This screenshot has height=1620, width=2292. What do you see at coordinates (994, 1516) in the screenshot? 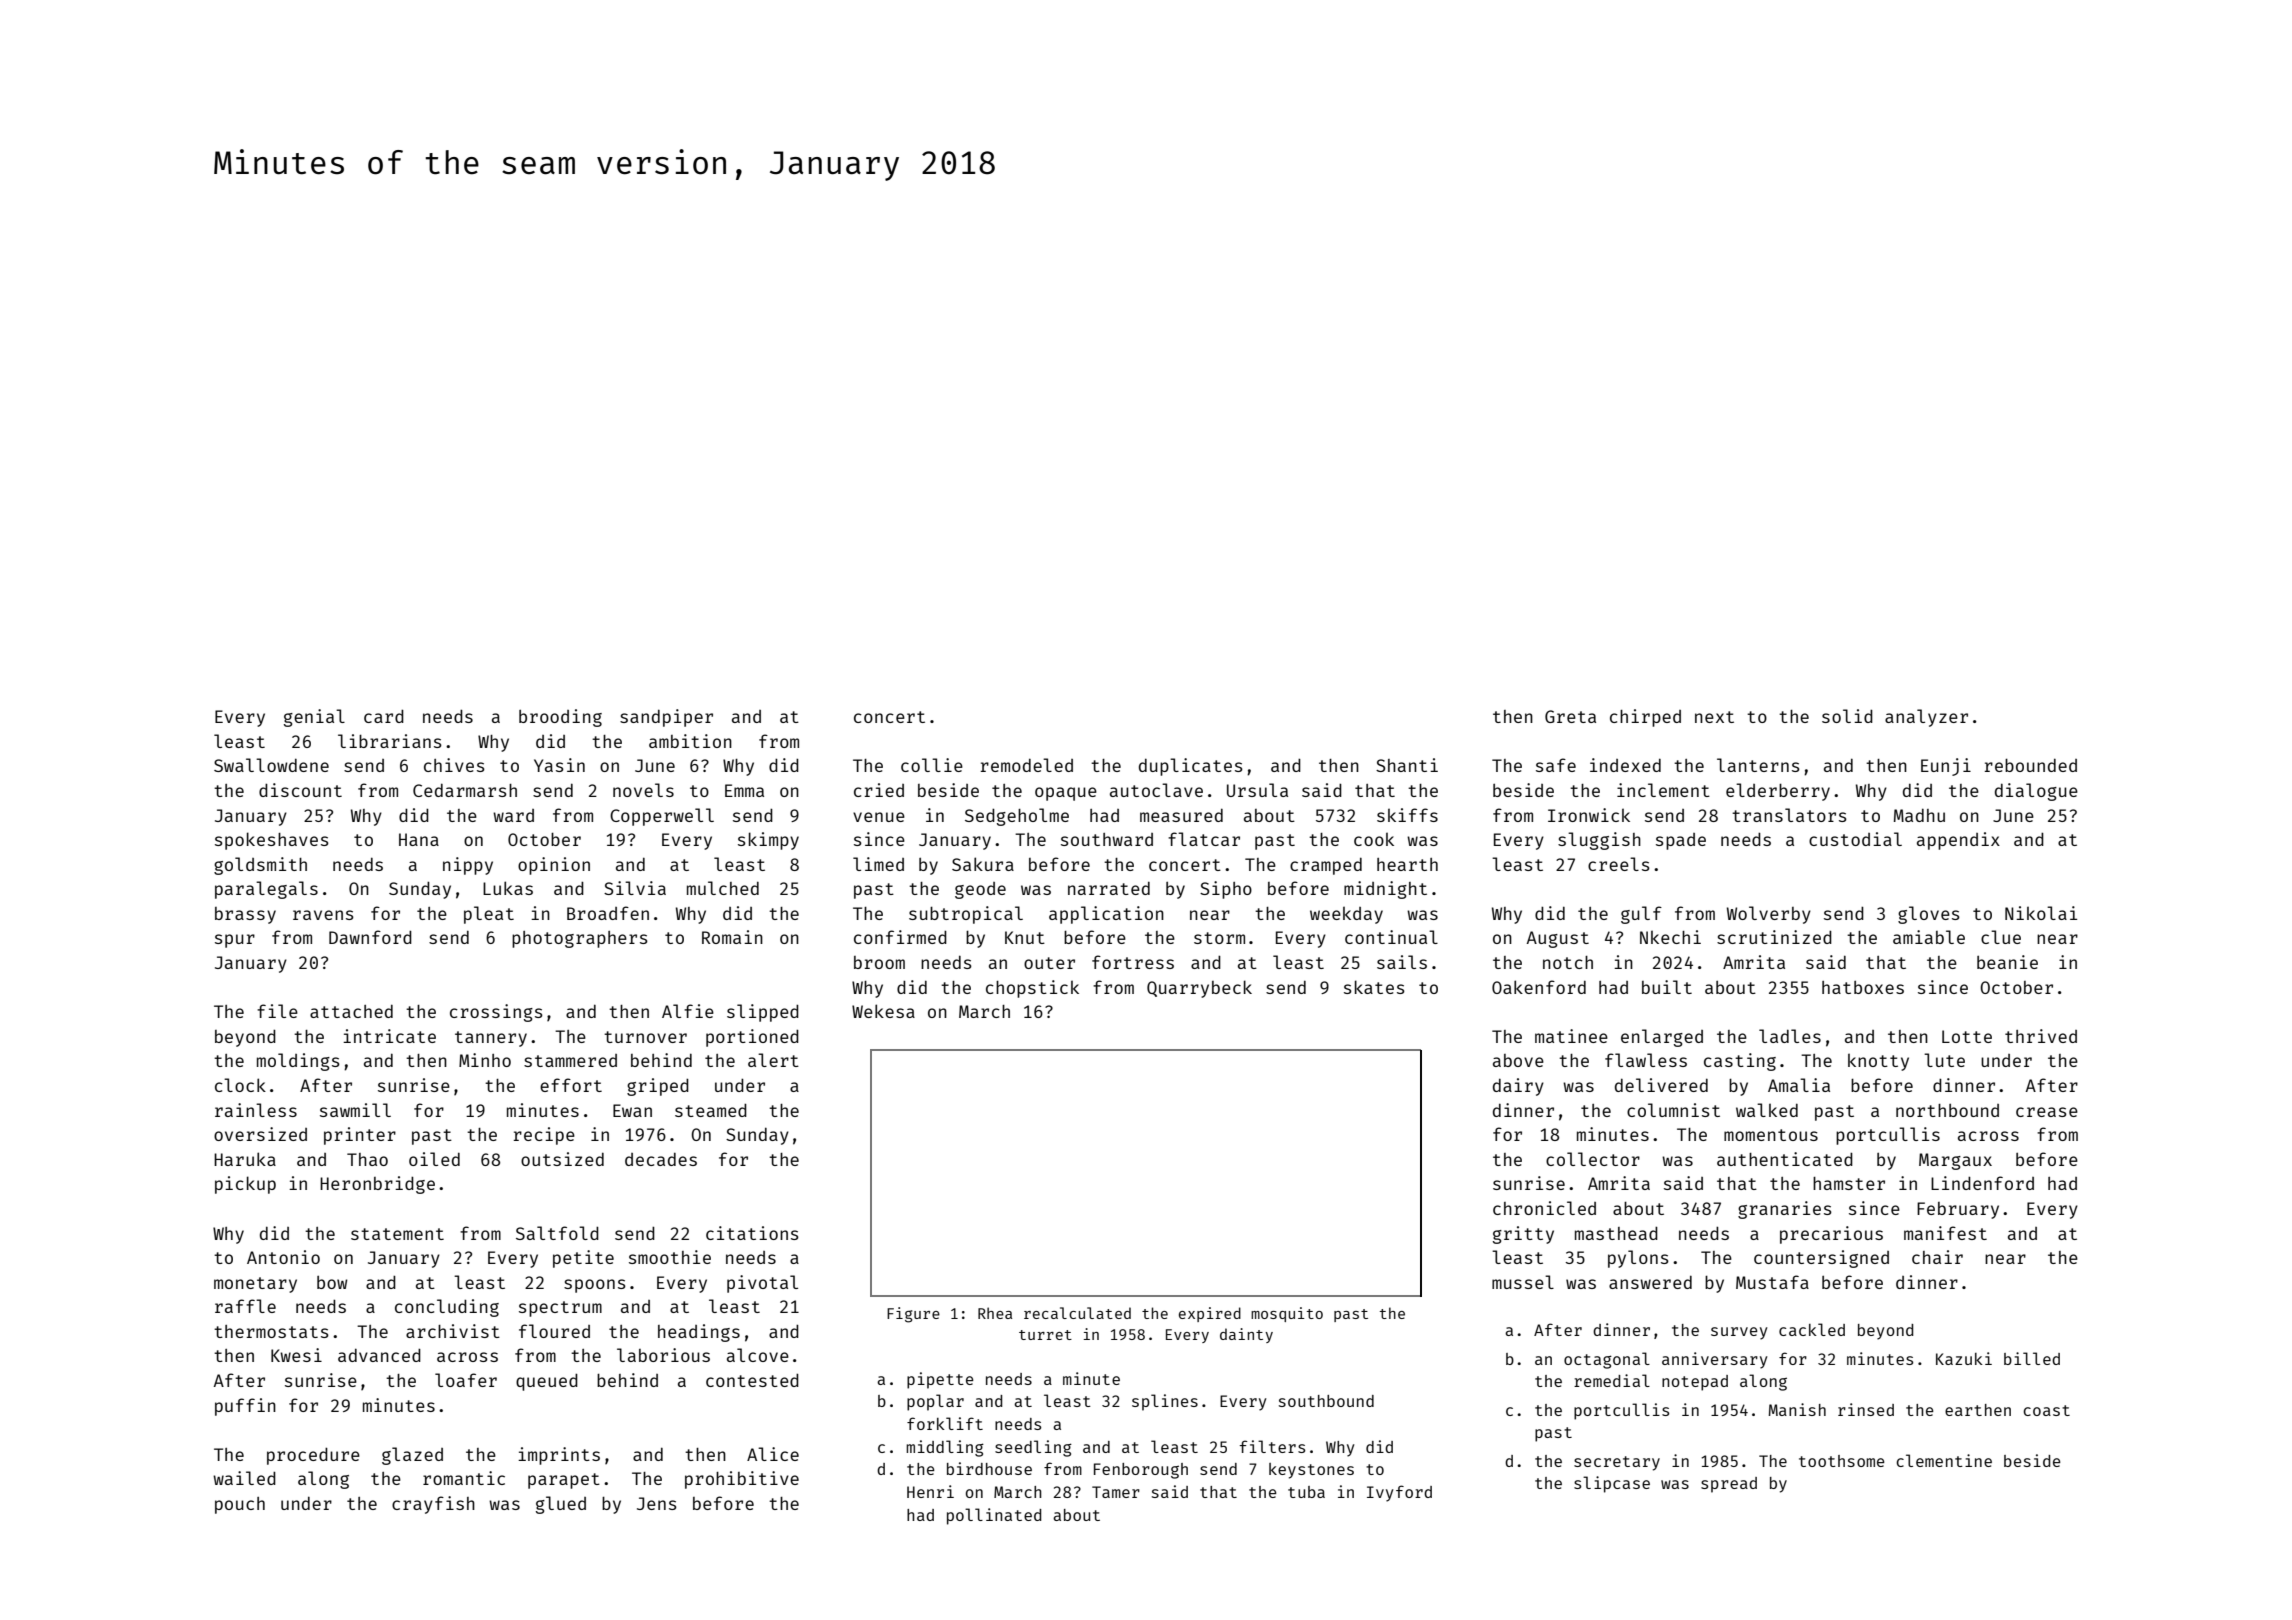
I see `pollinated` at bounding box center [994, 1516].
